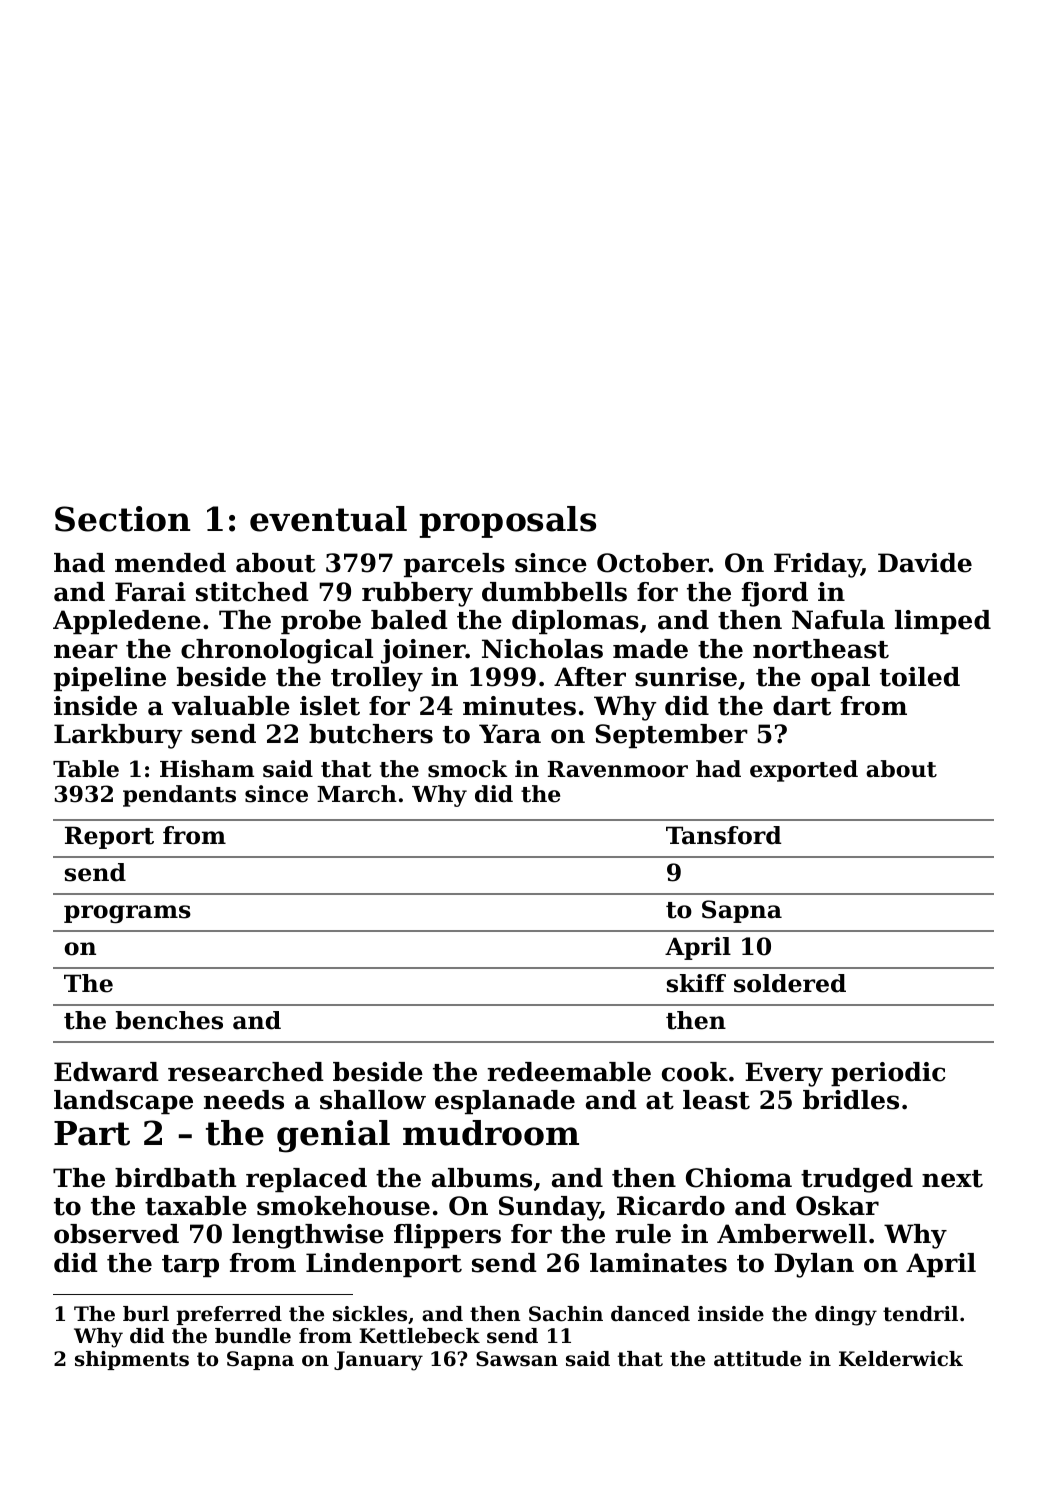 This screenshot has height=1487, width=1047. Describe the element at coordinates (817, 565) in the screenshot. I see `Friday` at that location.
